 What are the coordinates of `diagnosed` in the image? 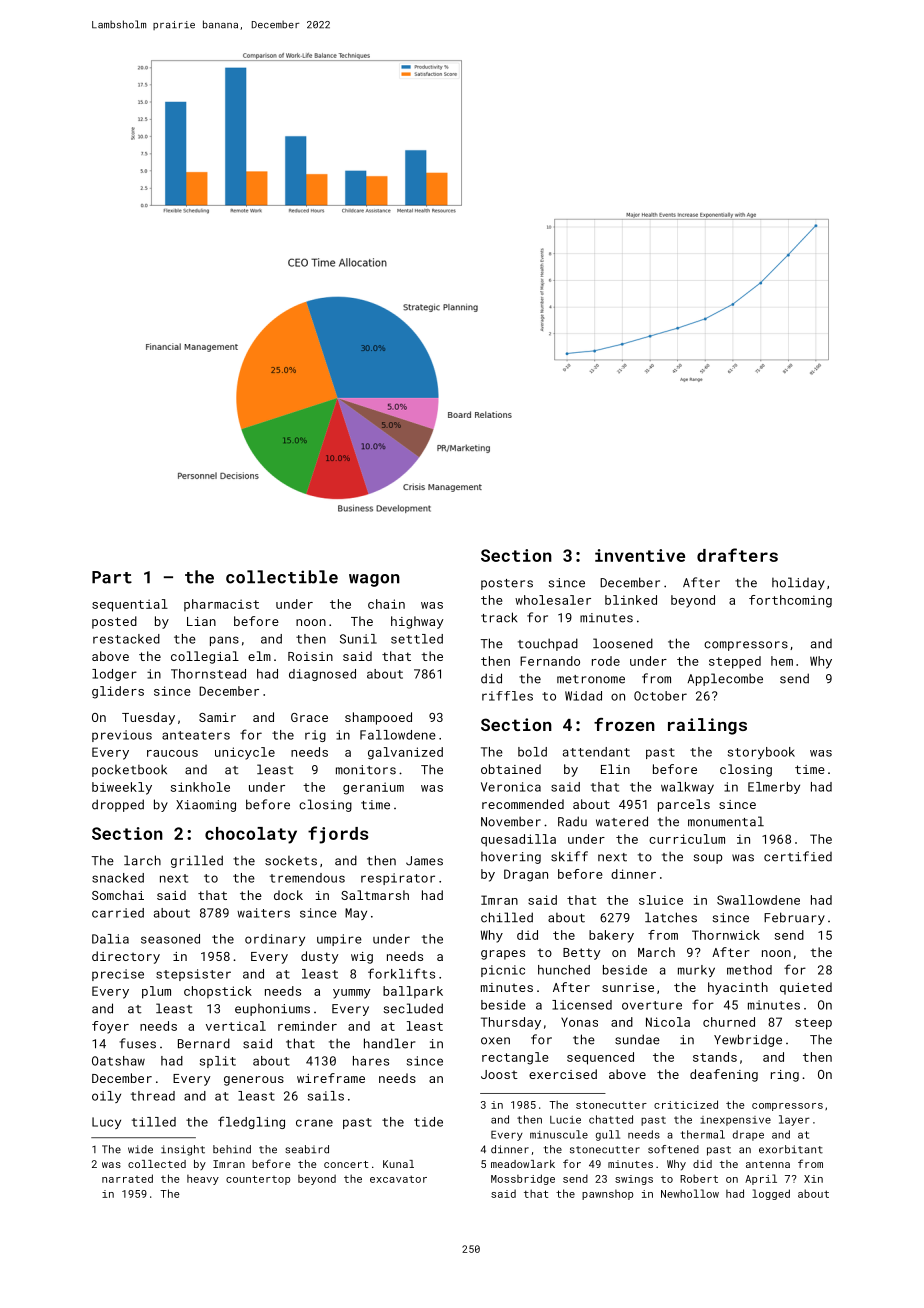 It's located at (322, 675).
